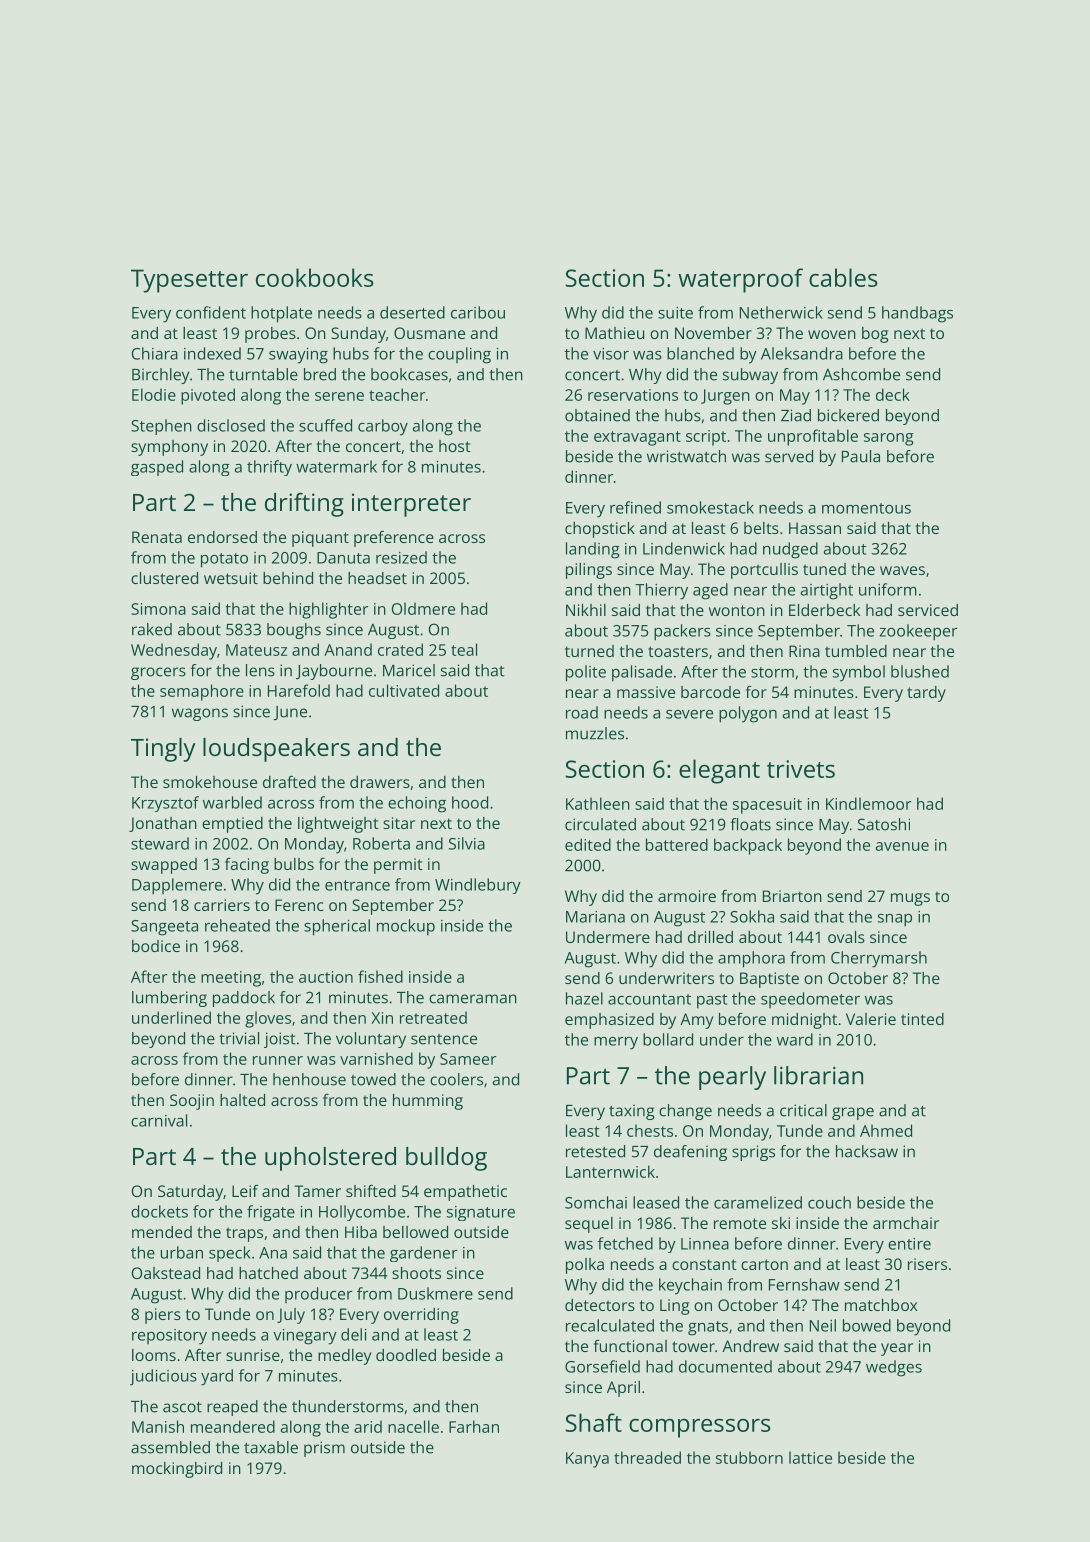 Image resolution: width=1090 pixels, height=1542 pixels. Describe the element at coordinates (224, 560) in the image. I see `potato` at that location.
